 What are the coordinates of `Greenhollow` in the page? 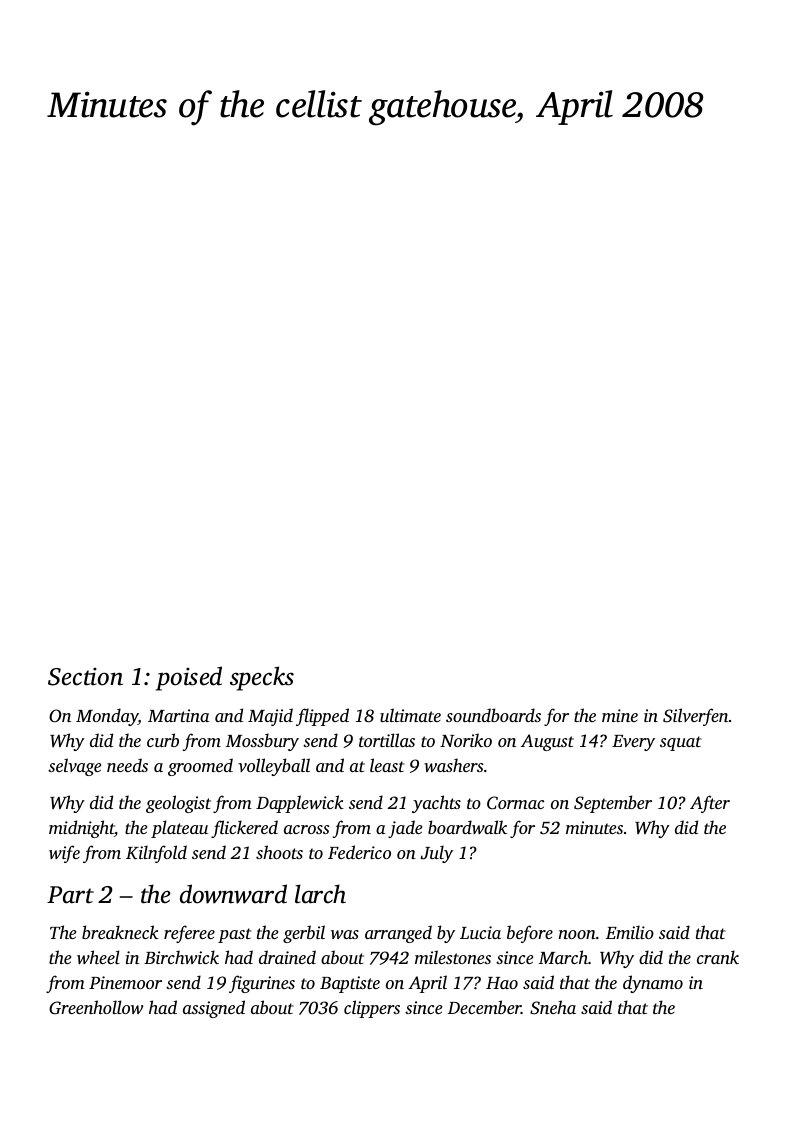 It's located at (96, 1007).
